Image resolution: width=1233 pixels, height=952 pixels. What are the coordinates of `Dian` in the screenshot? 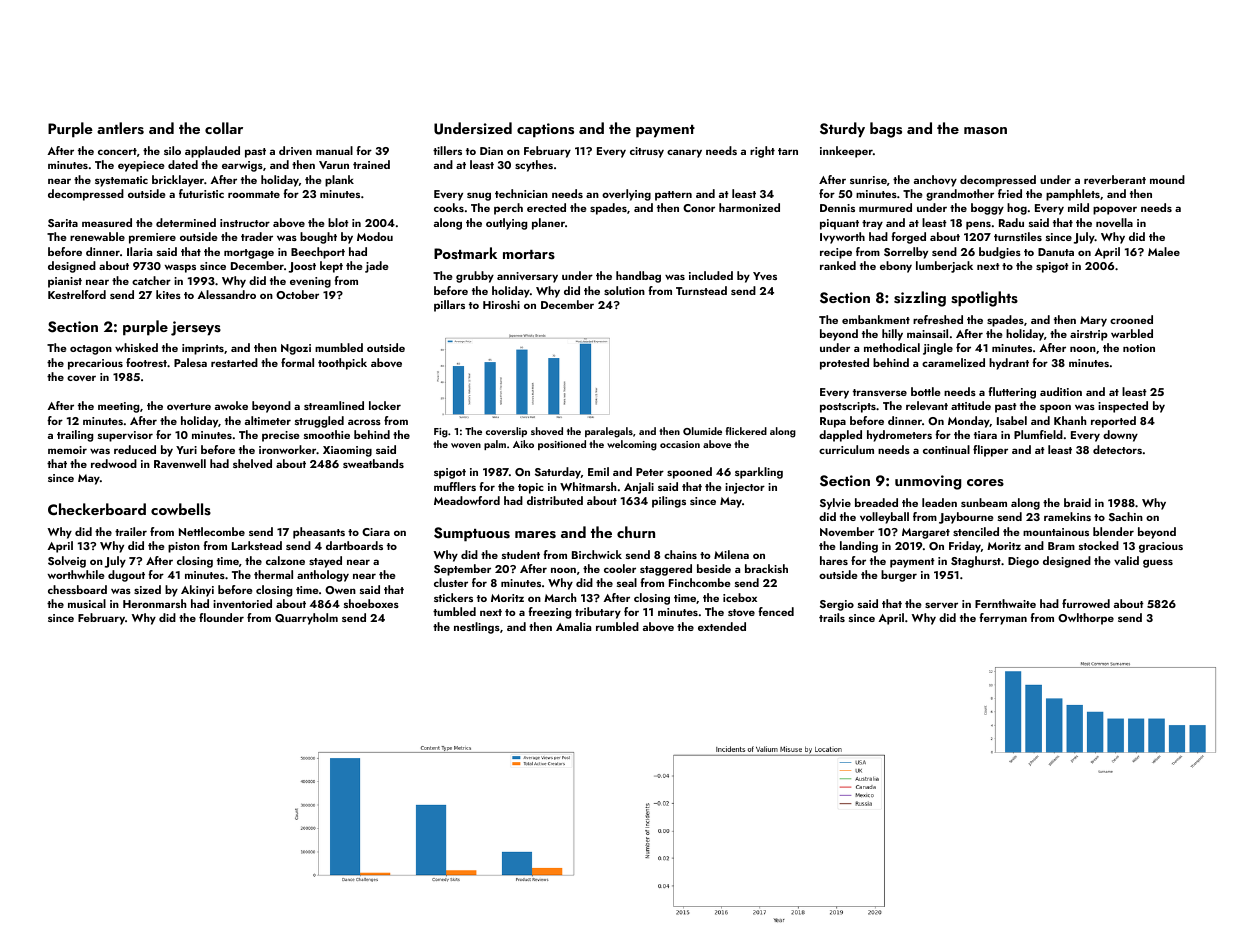 It's located at (491, 151).
